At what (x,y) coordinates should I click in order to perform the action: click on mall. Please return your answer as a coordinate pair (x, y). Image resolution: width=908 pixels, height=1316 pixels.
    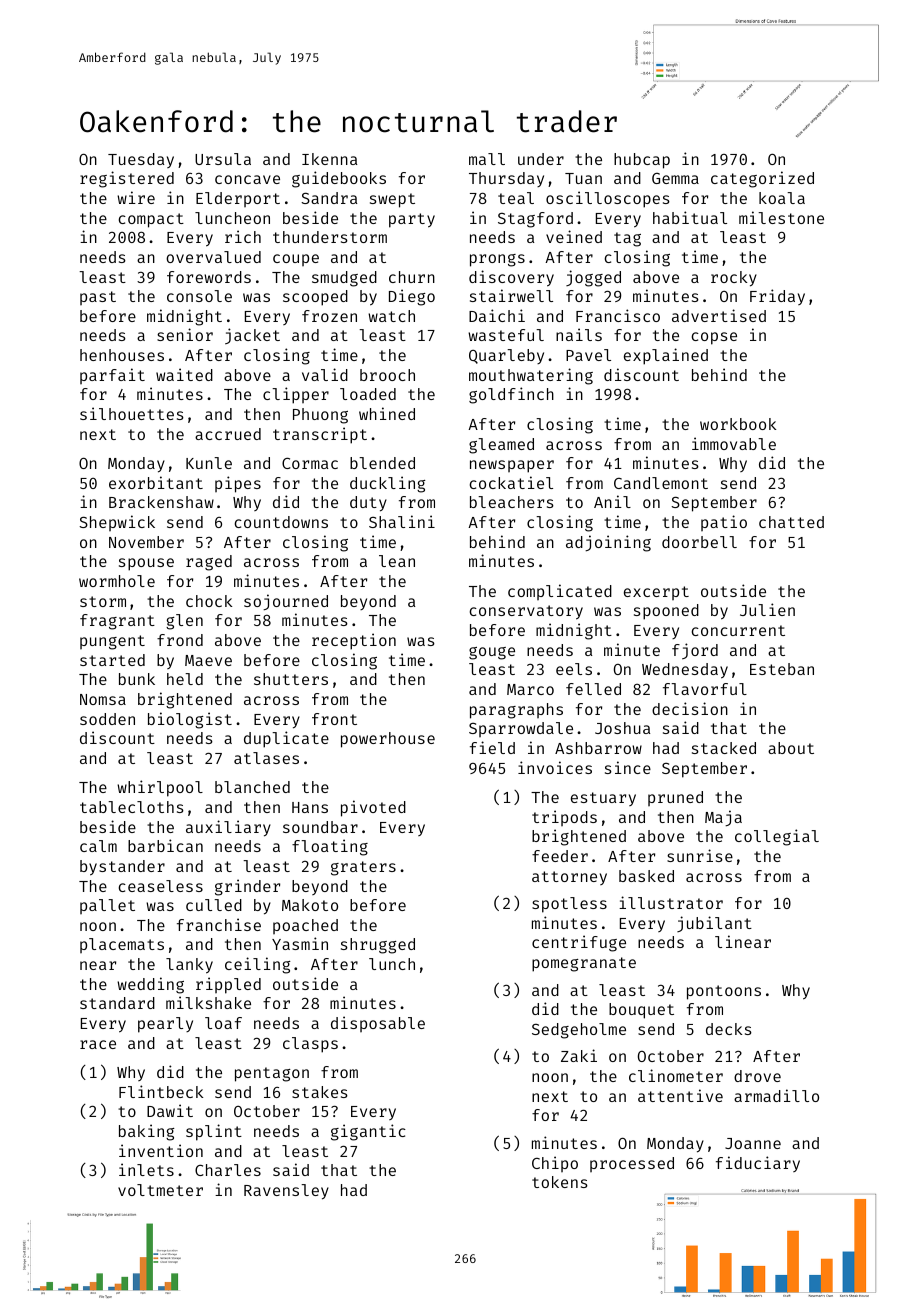
    Looking at the image, I should click on (487, 159).
